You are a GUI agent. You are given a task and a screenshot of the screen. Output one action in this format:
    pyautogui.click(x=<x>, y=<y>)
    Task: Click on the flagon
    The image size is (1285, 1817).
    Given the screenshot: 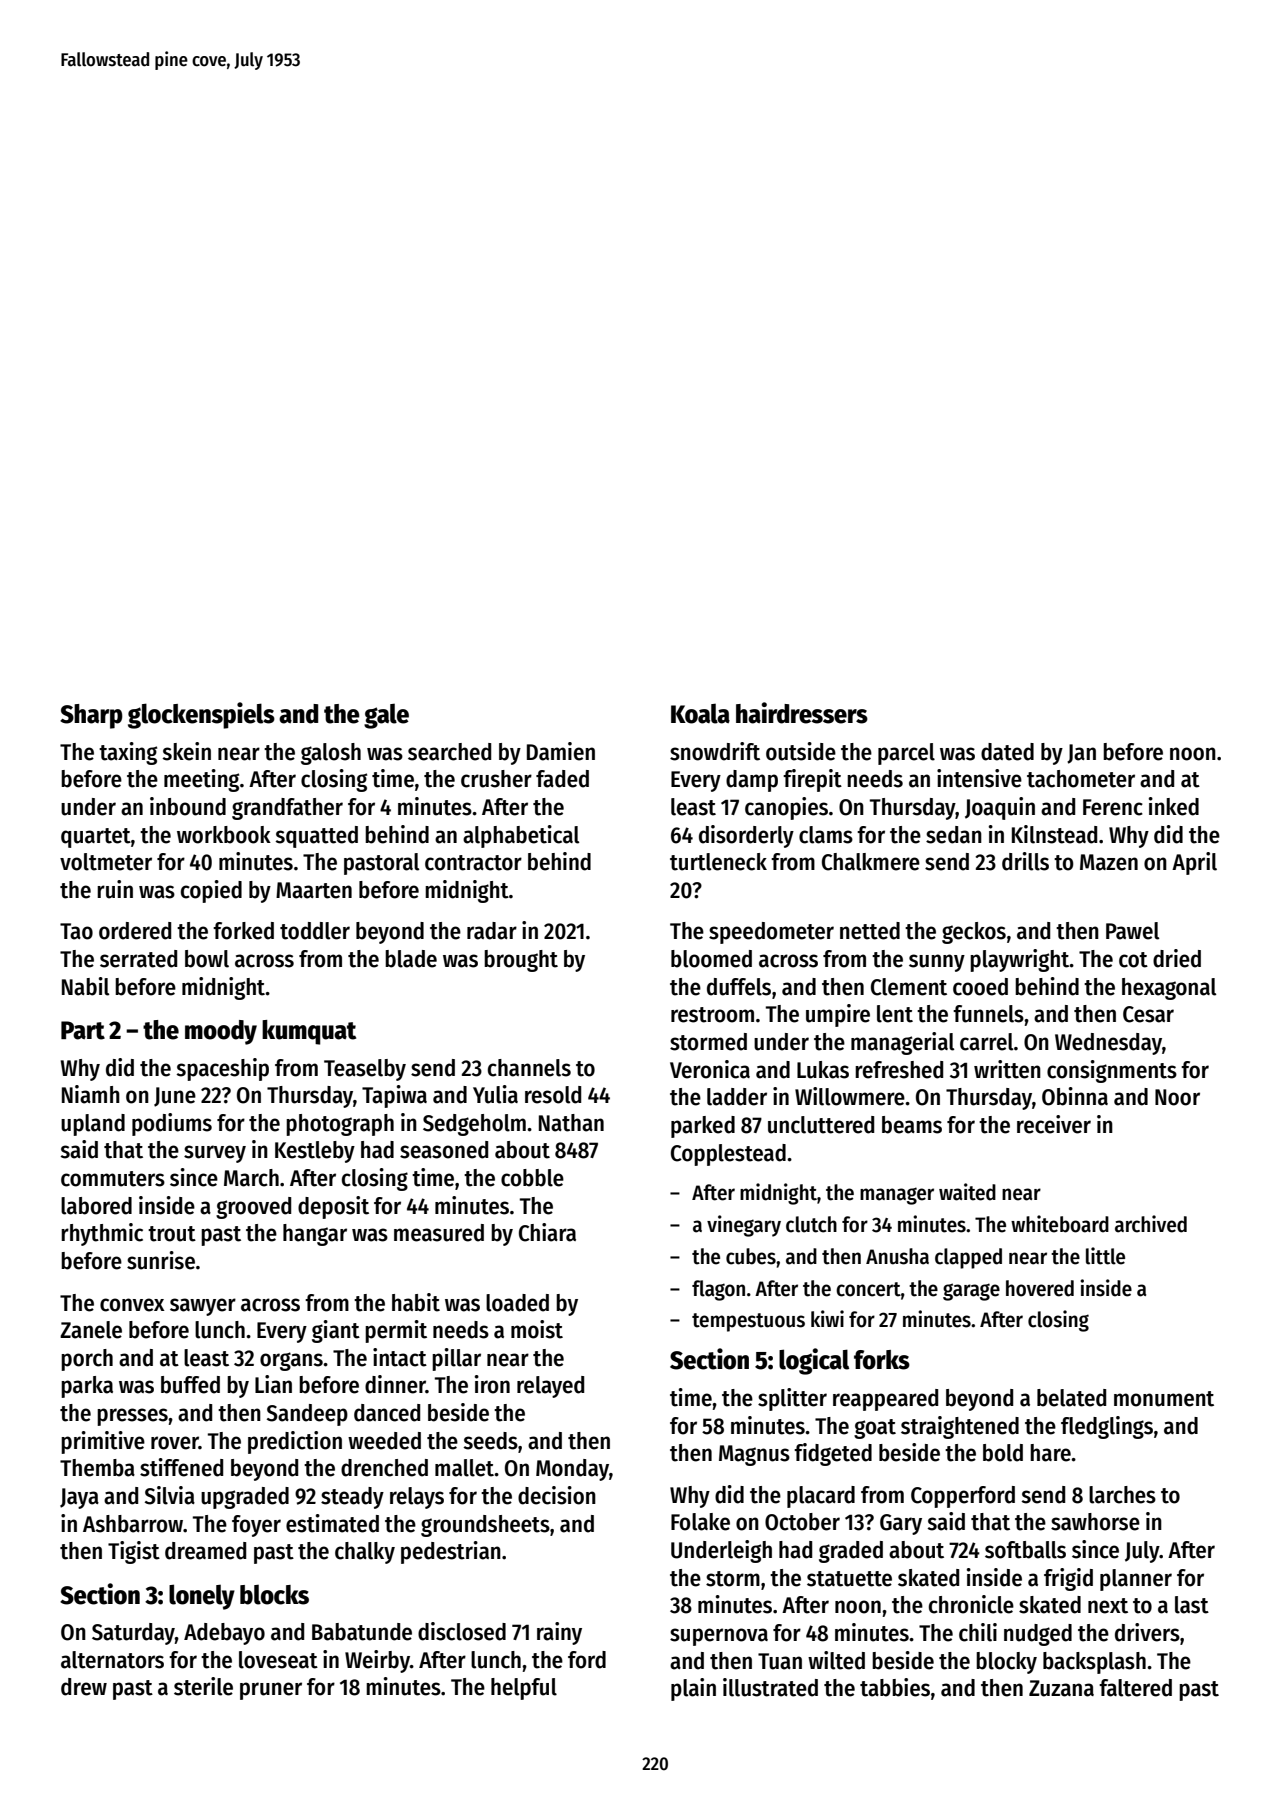 What is the action you would take?
    pyautogui.click(x=718, y=1290)
